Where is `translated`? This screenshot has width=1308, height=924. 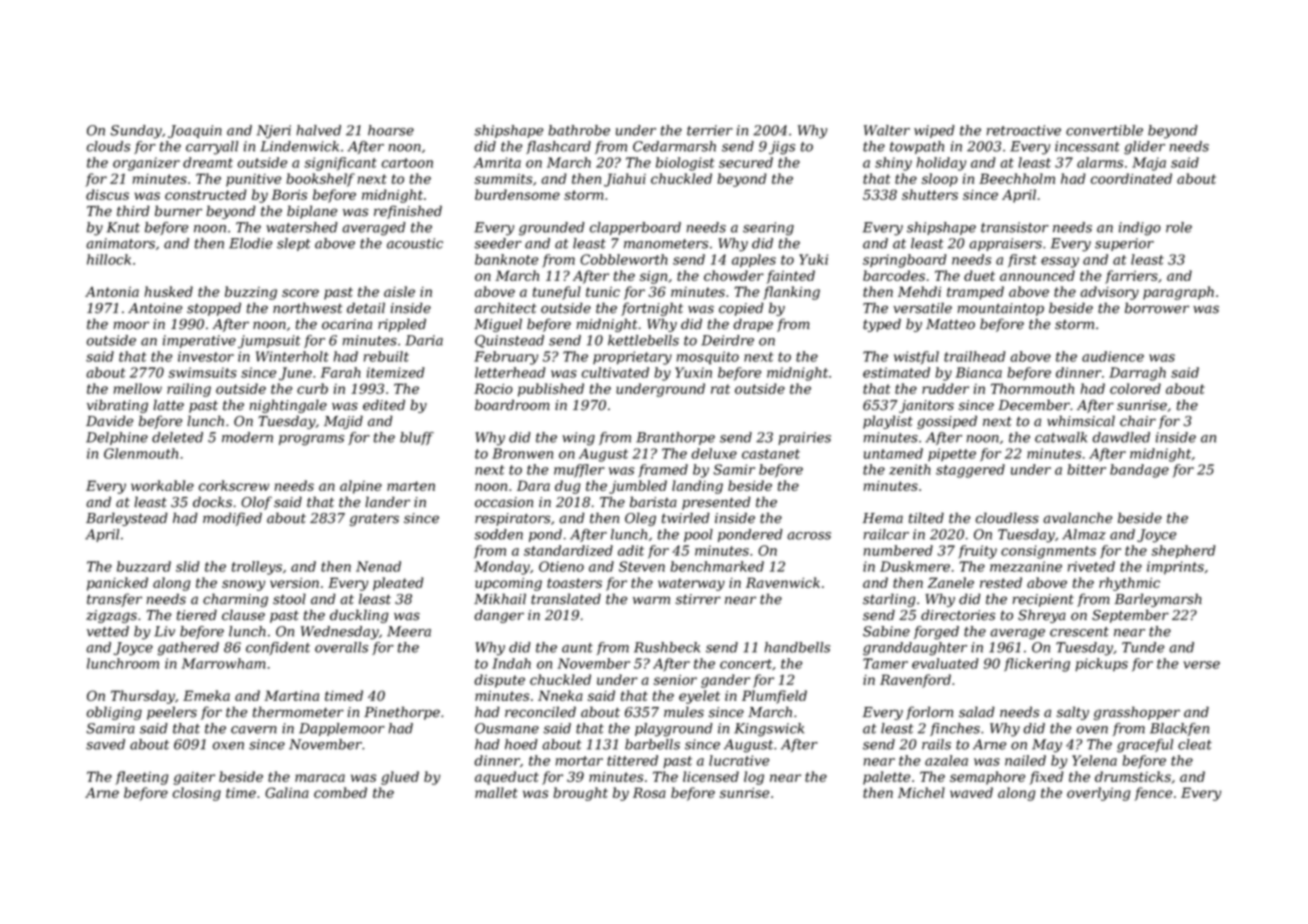 translated is located at coordinates (566, 599).
